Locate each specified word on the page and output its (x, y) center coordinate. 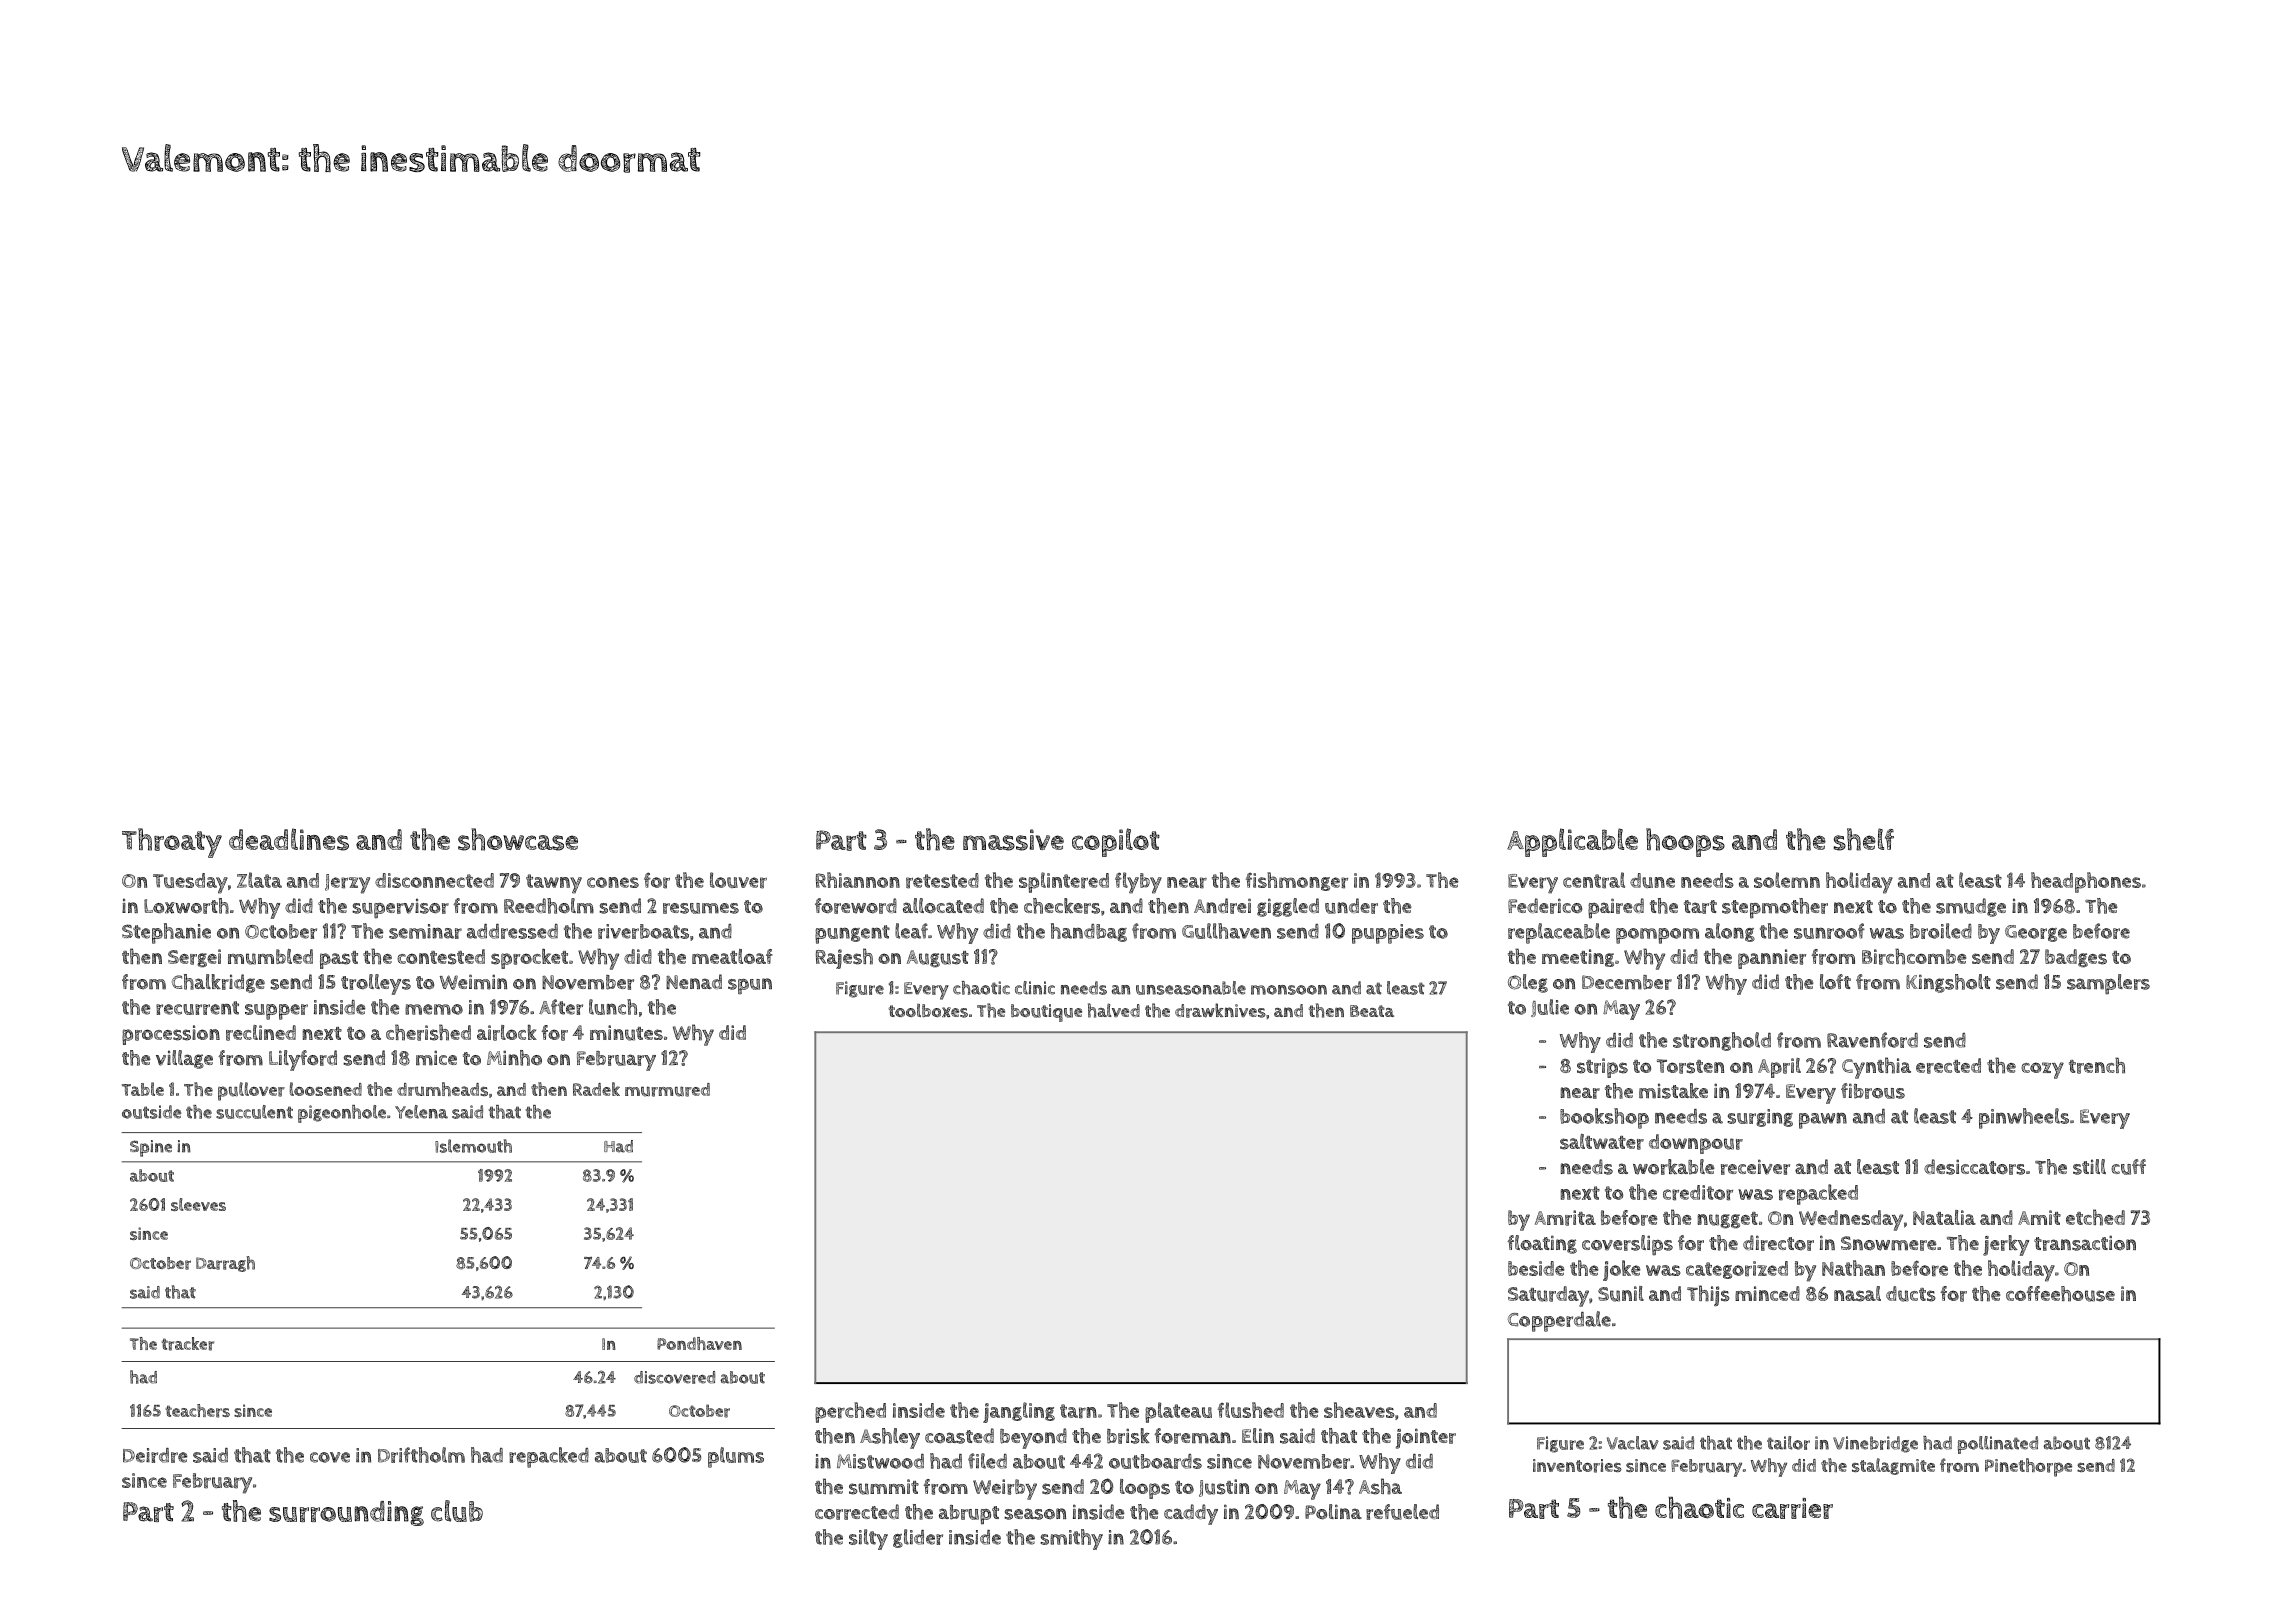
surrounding (346, 1513)
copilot (1116, 842)
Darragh (225, 1264)
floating (1542, 1244)
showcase (518, 839)
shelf (1864, 839)
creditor (1698, 1193)
